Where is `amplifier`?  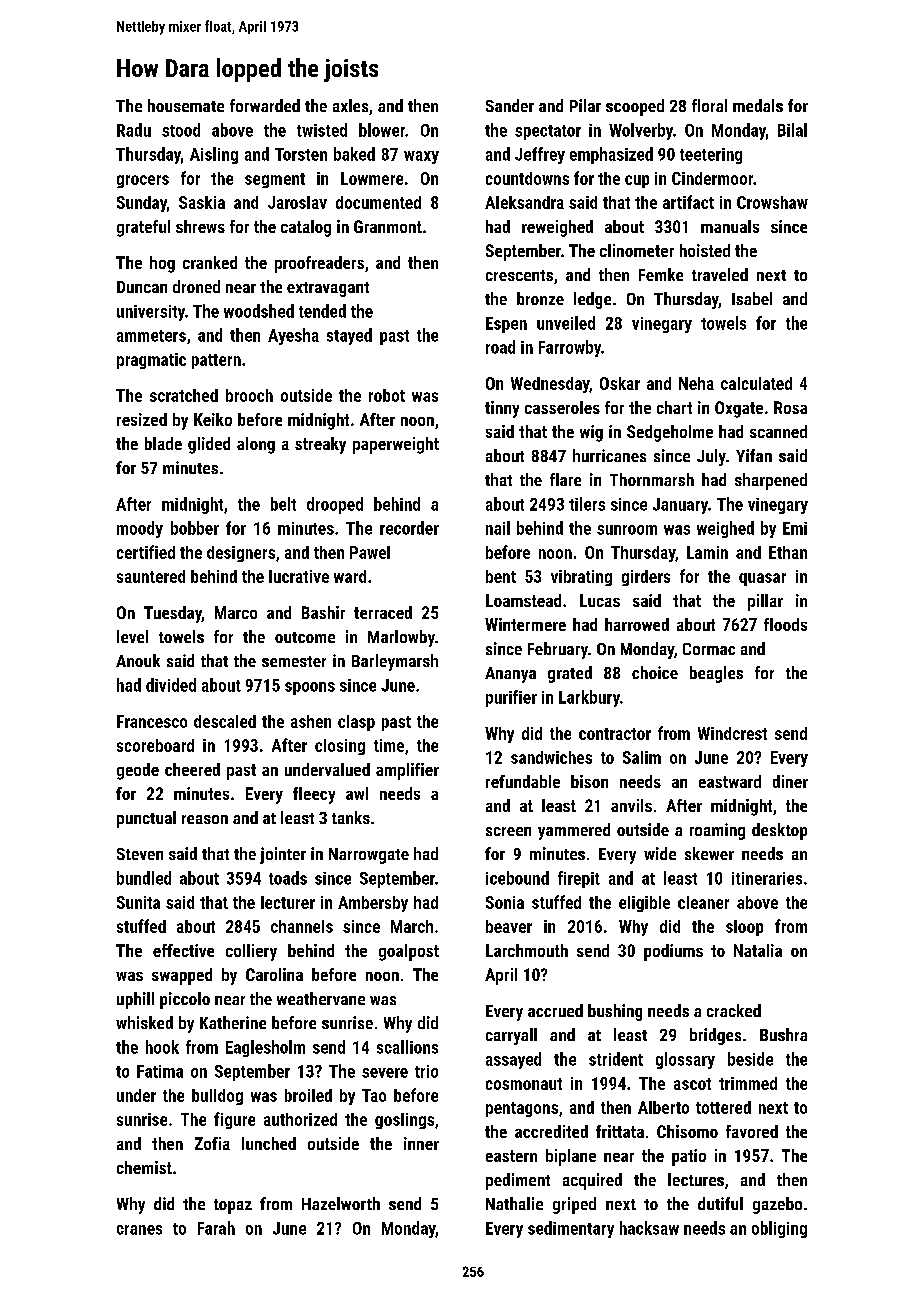 amplifier is located at coordinates (407, 771).
